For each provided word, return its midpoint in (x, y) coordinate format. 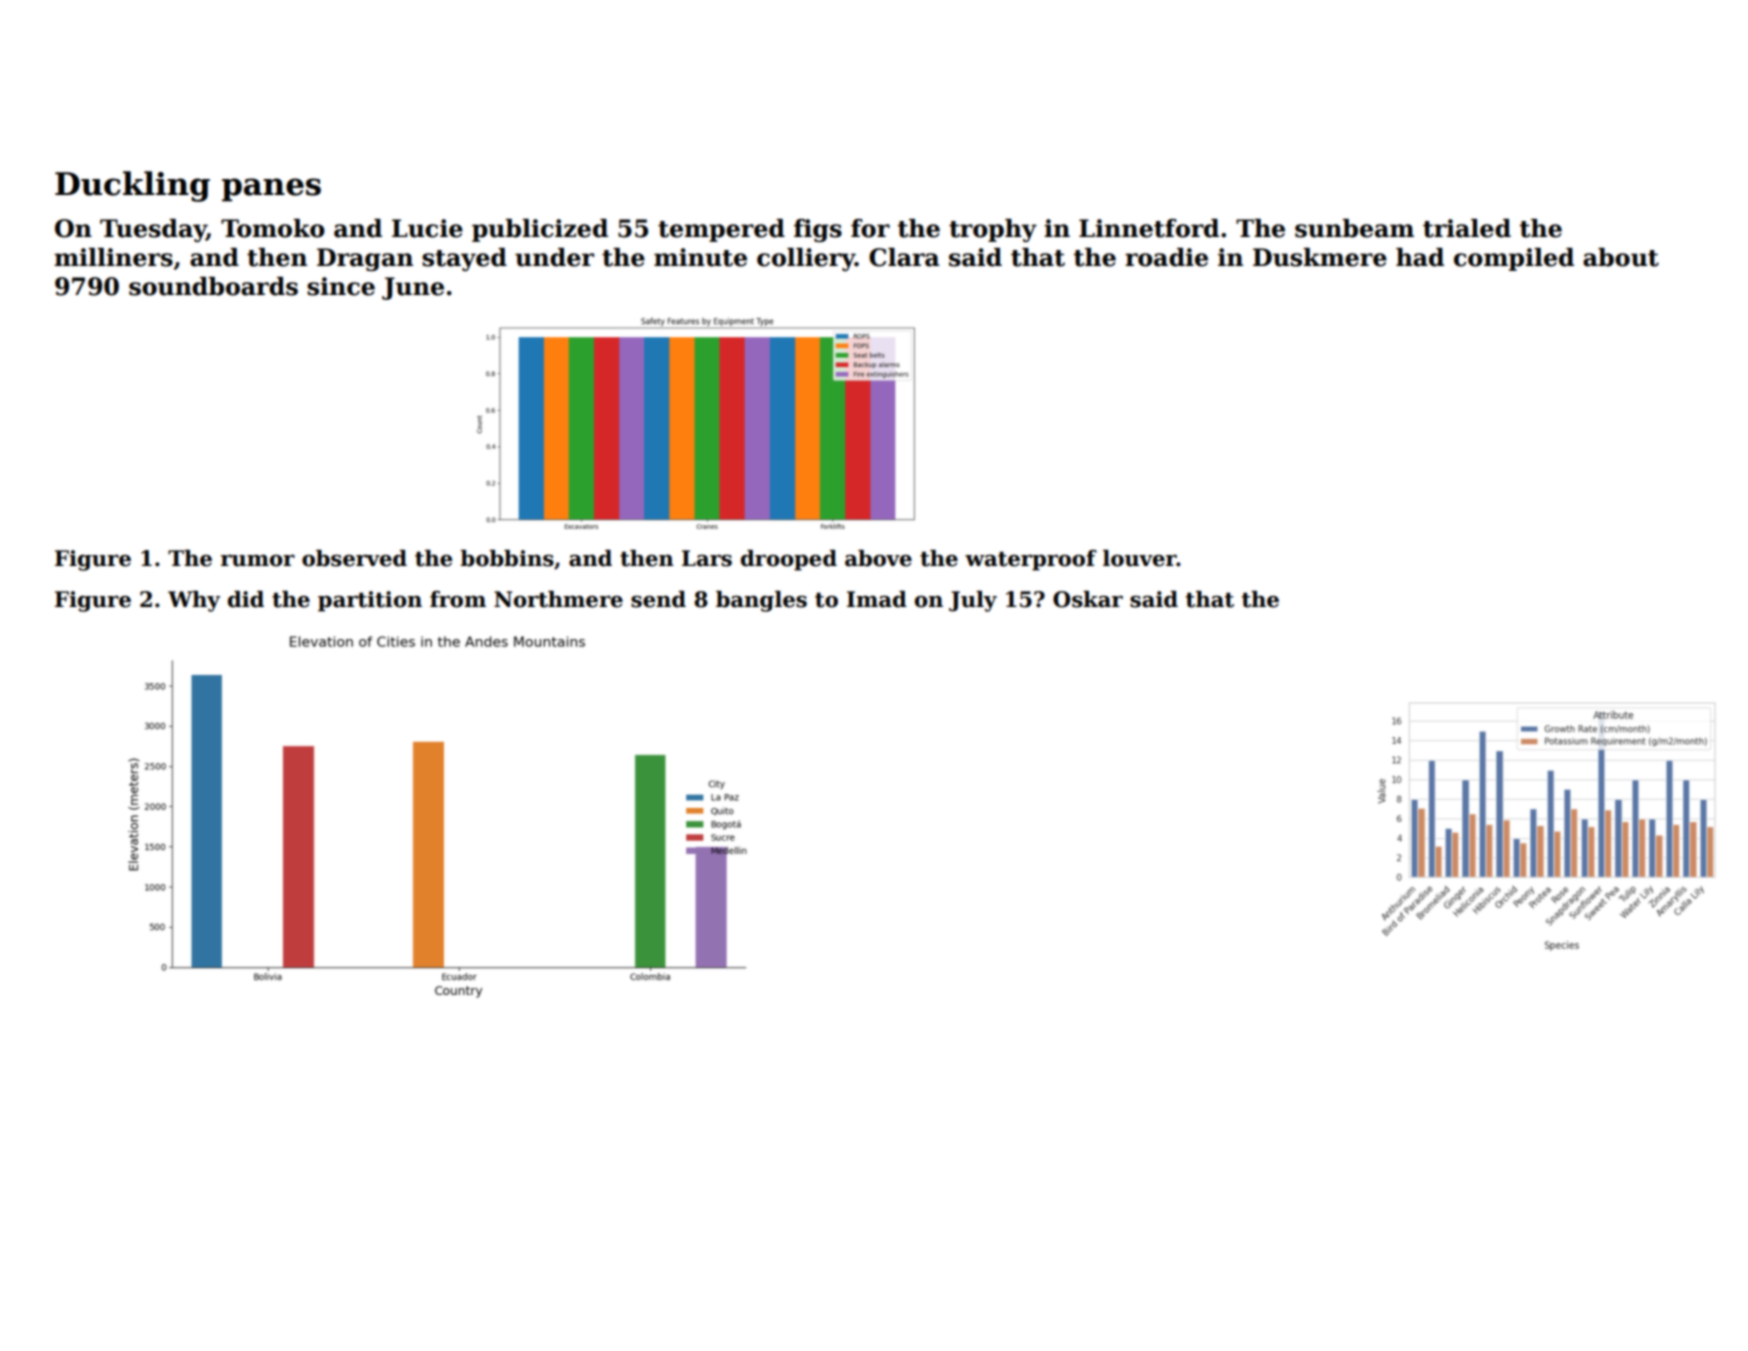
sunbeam (1354, 228)
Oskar (1088, 599)
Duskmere (1320, 257)
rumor (258, 561)
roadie (1166, 257)
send (658, 599)
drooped (789, 560)
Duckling (132, 186)
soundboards (213, 286)
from (458, 599)
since (341, 286)
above (878, 558)
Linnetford (1149, 228)
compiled (1514, 259)
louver (1140, 558)
